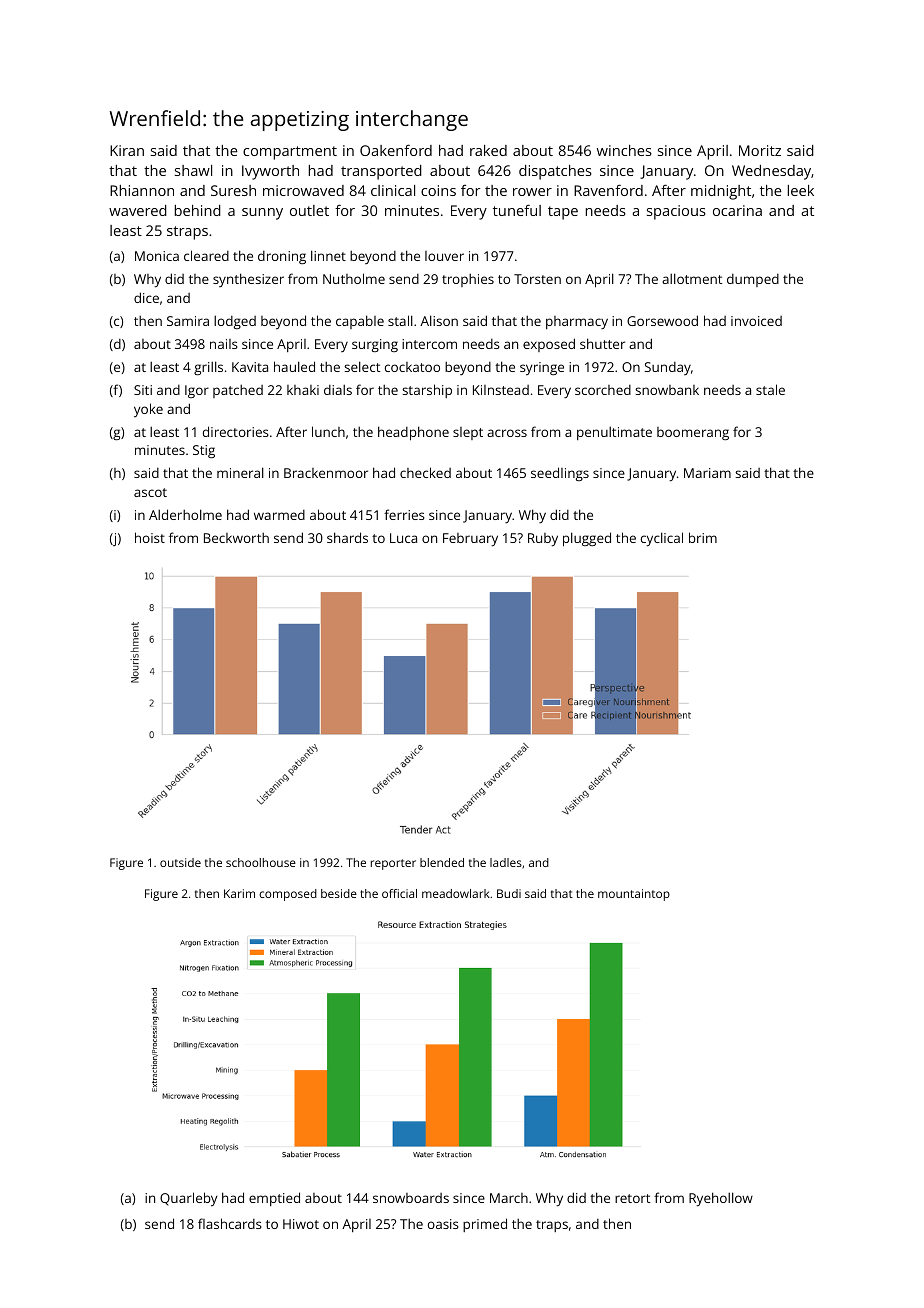  I want to click on mountaintop, so click(634, 895).
